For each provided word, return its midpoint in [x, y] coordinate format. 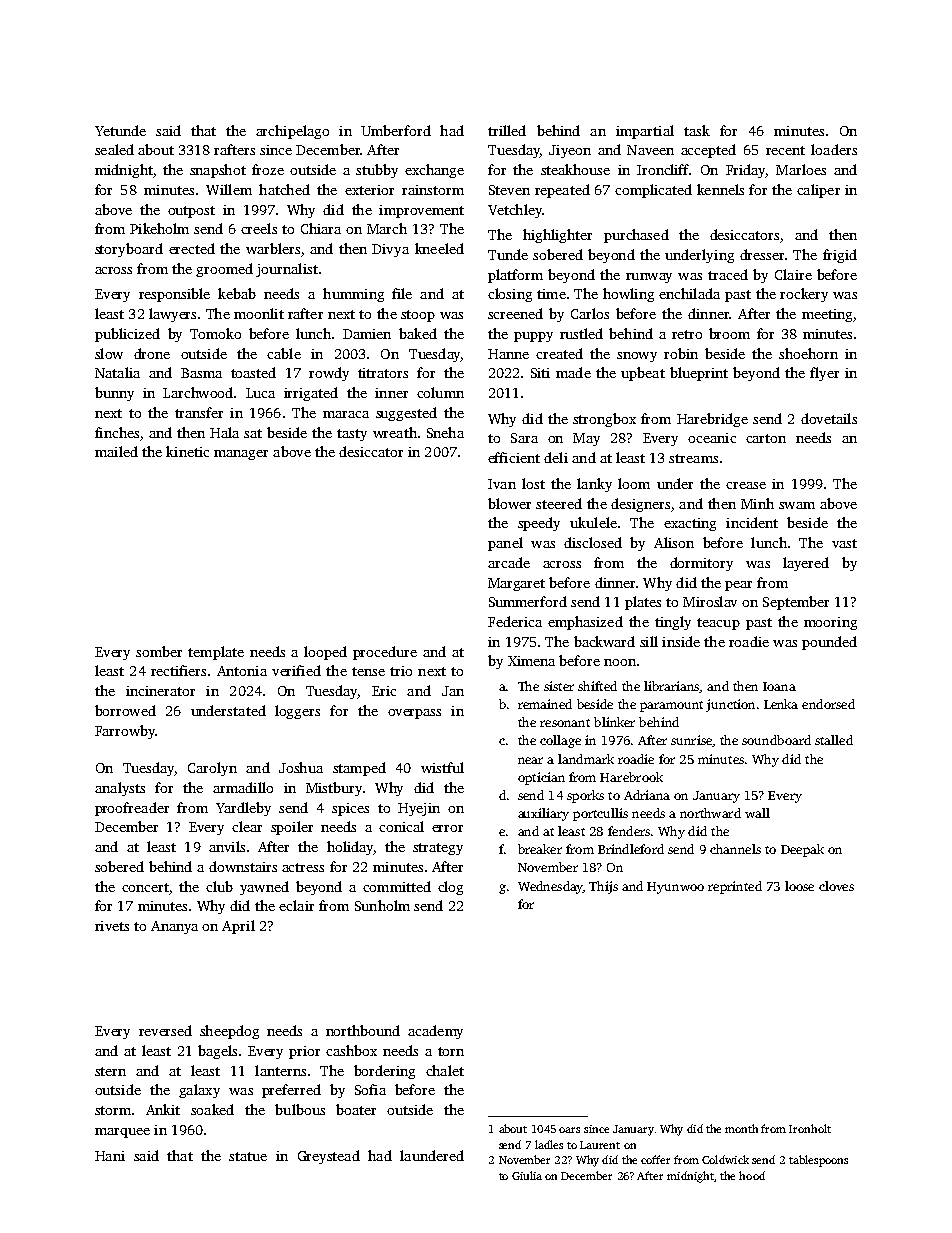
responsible [174, 295]
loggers [297, 712]
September [796, 603]
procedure [385, 653]
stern [110, 1071]
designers [640, 505]
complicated [653, 191]
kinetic [187, 451]
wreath [395, 432]
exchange [434, 171]
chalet [445, 1070]
